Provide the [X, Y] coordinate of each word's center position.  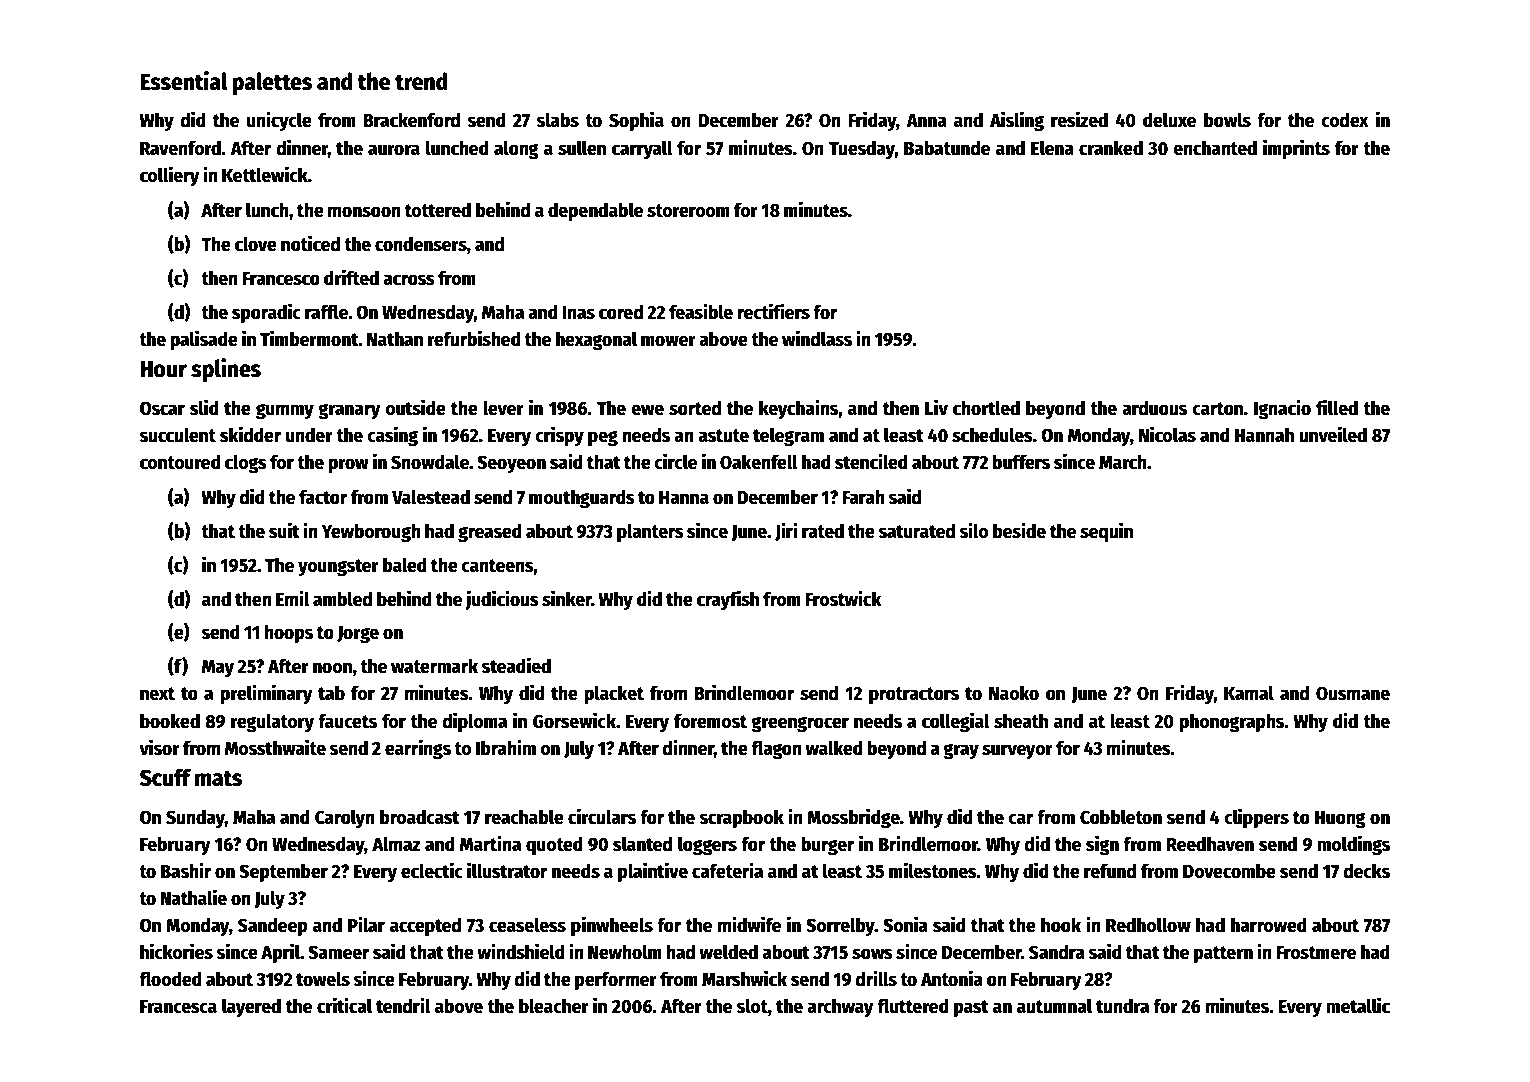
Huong [1340, 819]
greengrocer [800, 724]
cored [621, 312]
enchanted [1215, 148]
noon [332, 668]
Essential [184, 81]
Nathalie [194, 897]
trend [421, 81]
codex [1345, 120]
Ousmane [1353, 693]
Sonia [905, 924]
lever [503, 408]
